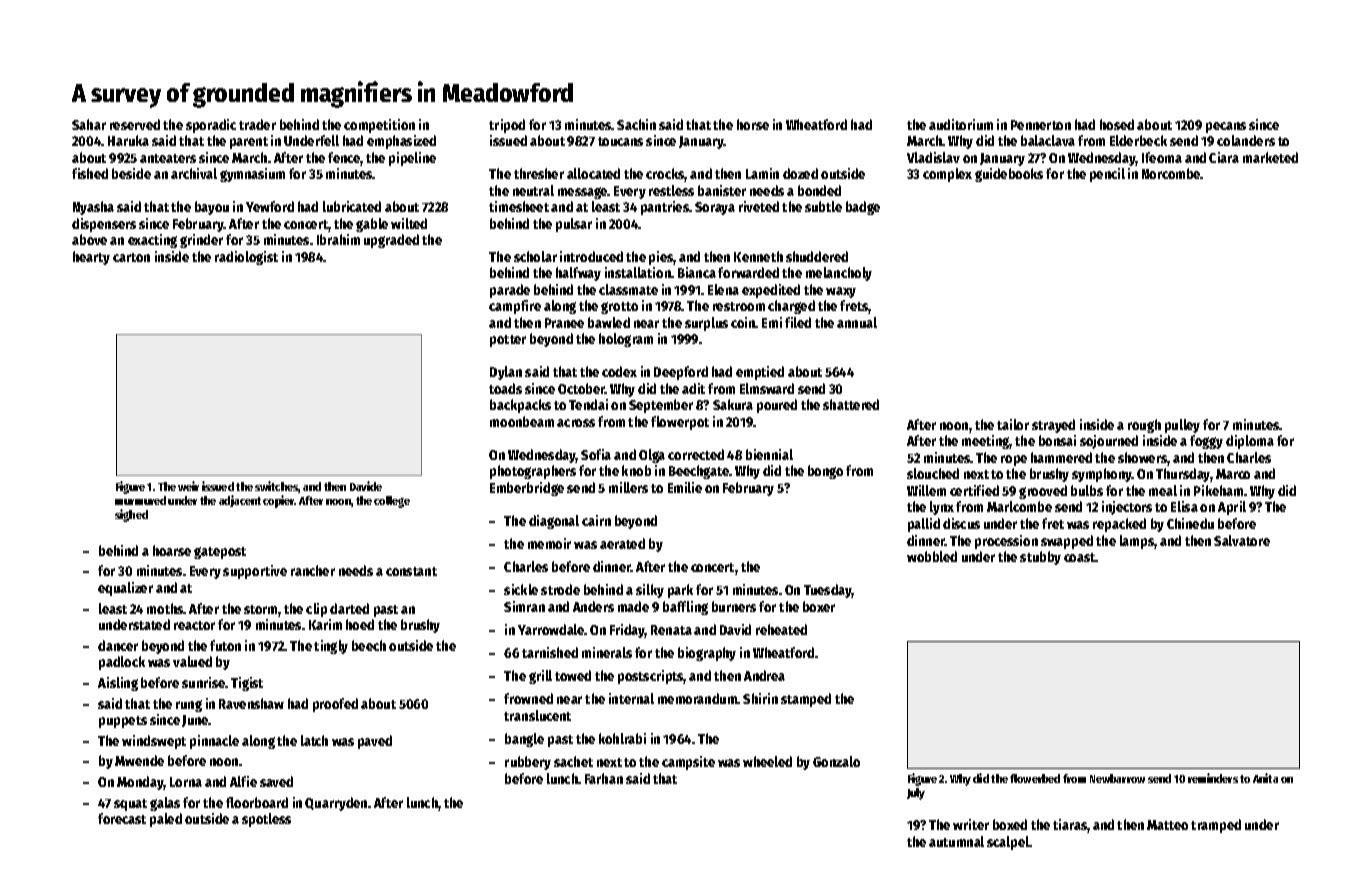 The width and height of the screenshot is (1372, 887). What do you see at coordinates (650, 591) in the screenshot?
I see `silky` at bounding box center [650, 591].
